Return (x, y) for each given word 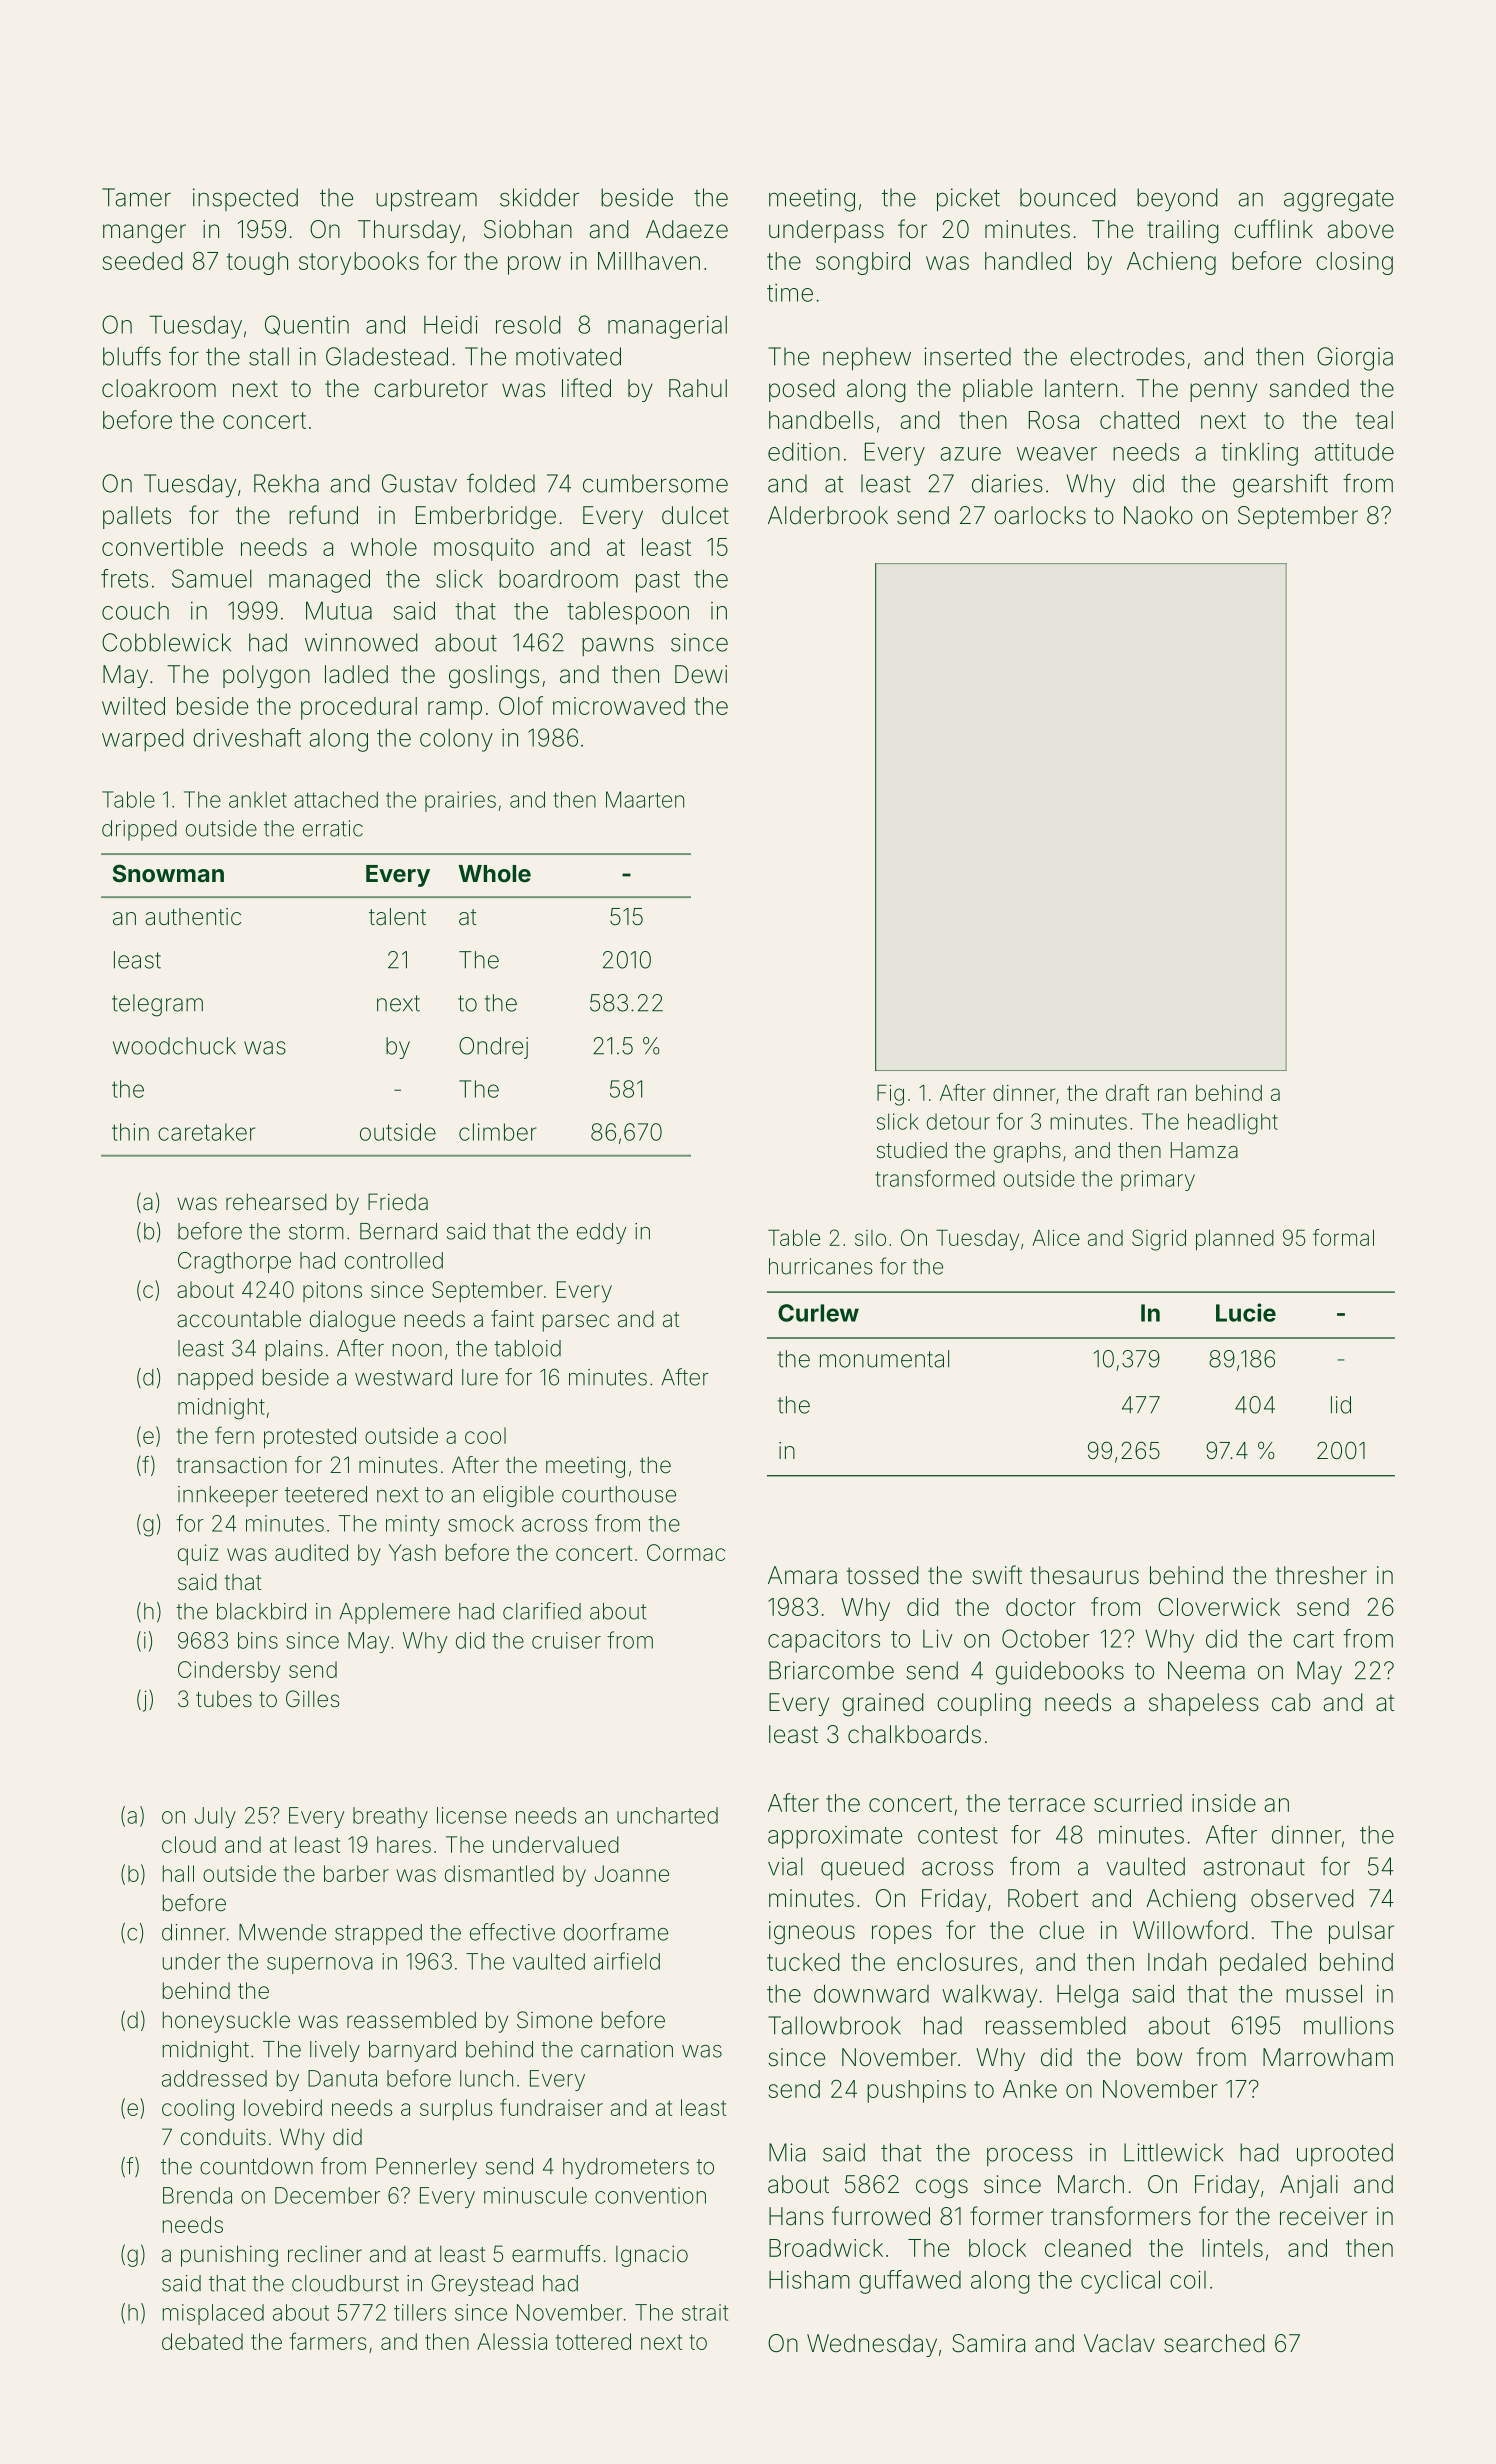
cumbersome (655, 483)
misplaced (213, 2314)
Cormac (686, 1552)
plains (294, 1350)
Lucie (1246, 1312)
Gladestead (387, 356)
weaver (1057, 454)
